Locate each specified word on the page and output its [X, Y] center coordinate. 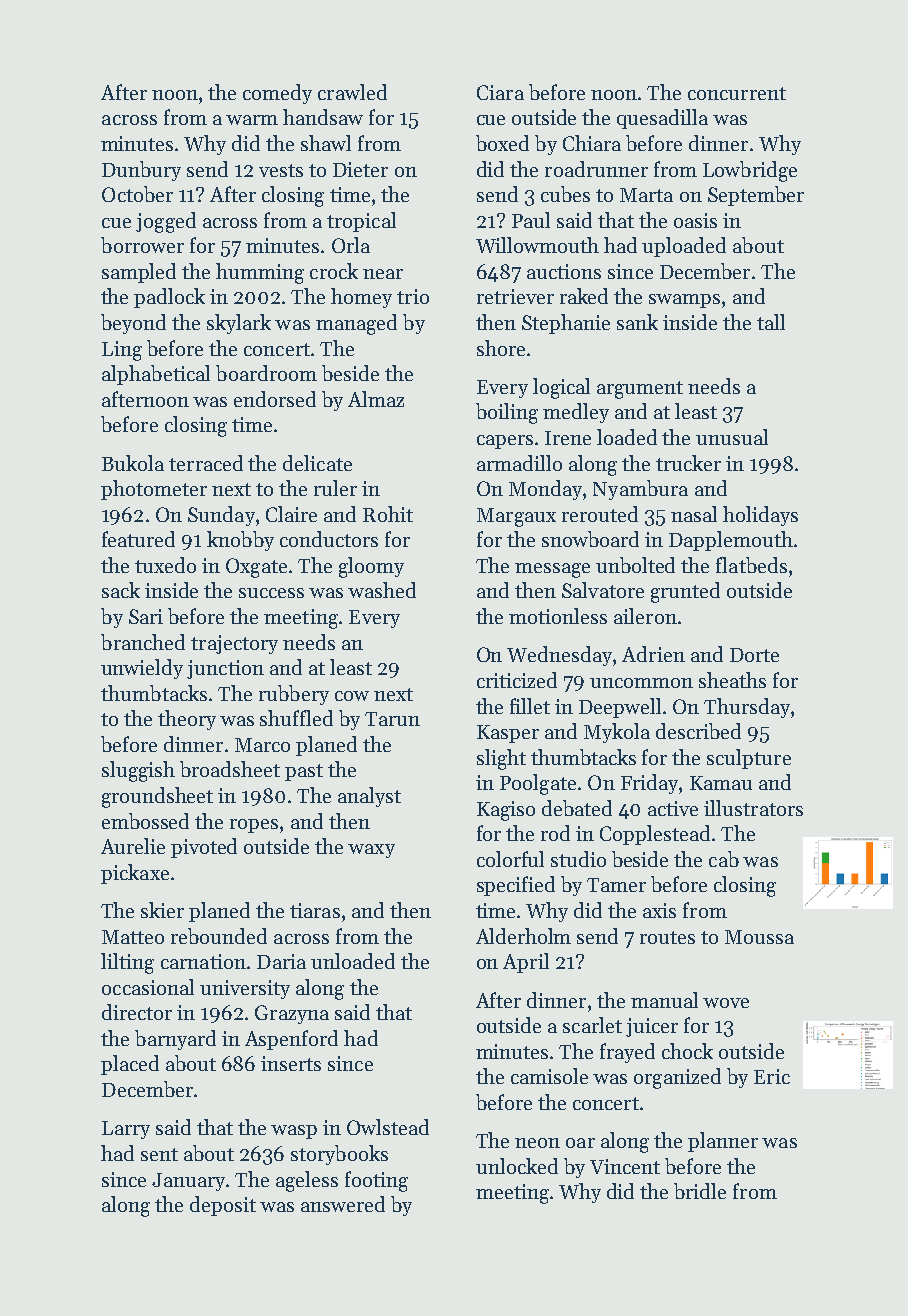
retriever [515, 296]
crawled [352, 92]
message [552, 570]
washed [382, 590]
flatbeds [751, 565]
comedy [277, 94]
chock [687, 1051]
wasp [294, 1132]
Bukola [133, 463]
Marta [646, 195]
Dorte [754, 655]
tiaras [315, 910]
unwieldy [142, 669]
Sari [146, 616]
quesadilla [662, 119]
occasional [148, 987]
